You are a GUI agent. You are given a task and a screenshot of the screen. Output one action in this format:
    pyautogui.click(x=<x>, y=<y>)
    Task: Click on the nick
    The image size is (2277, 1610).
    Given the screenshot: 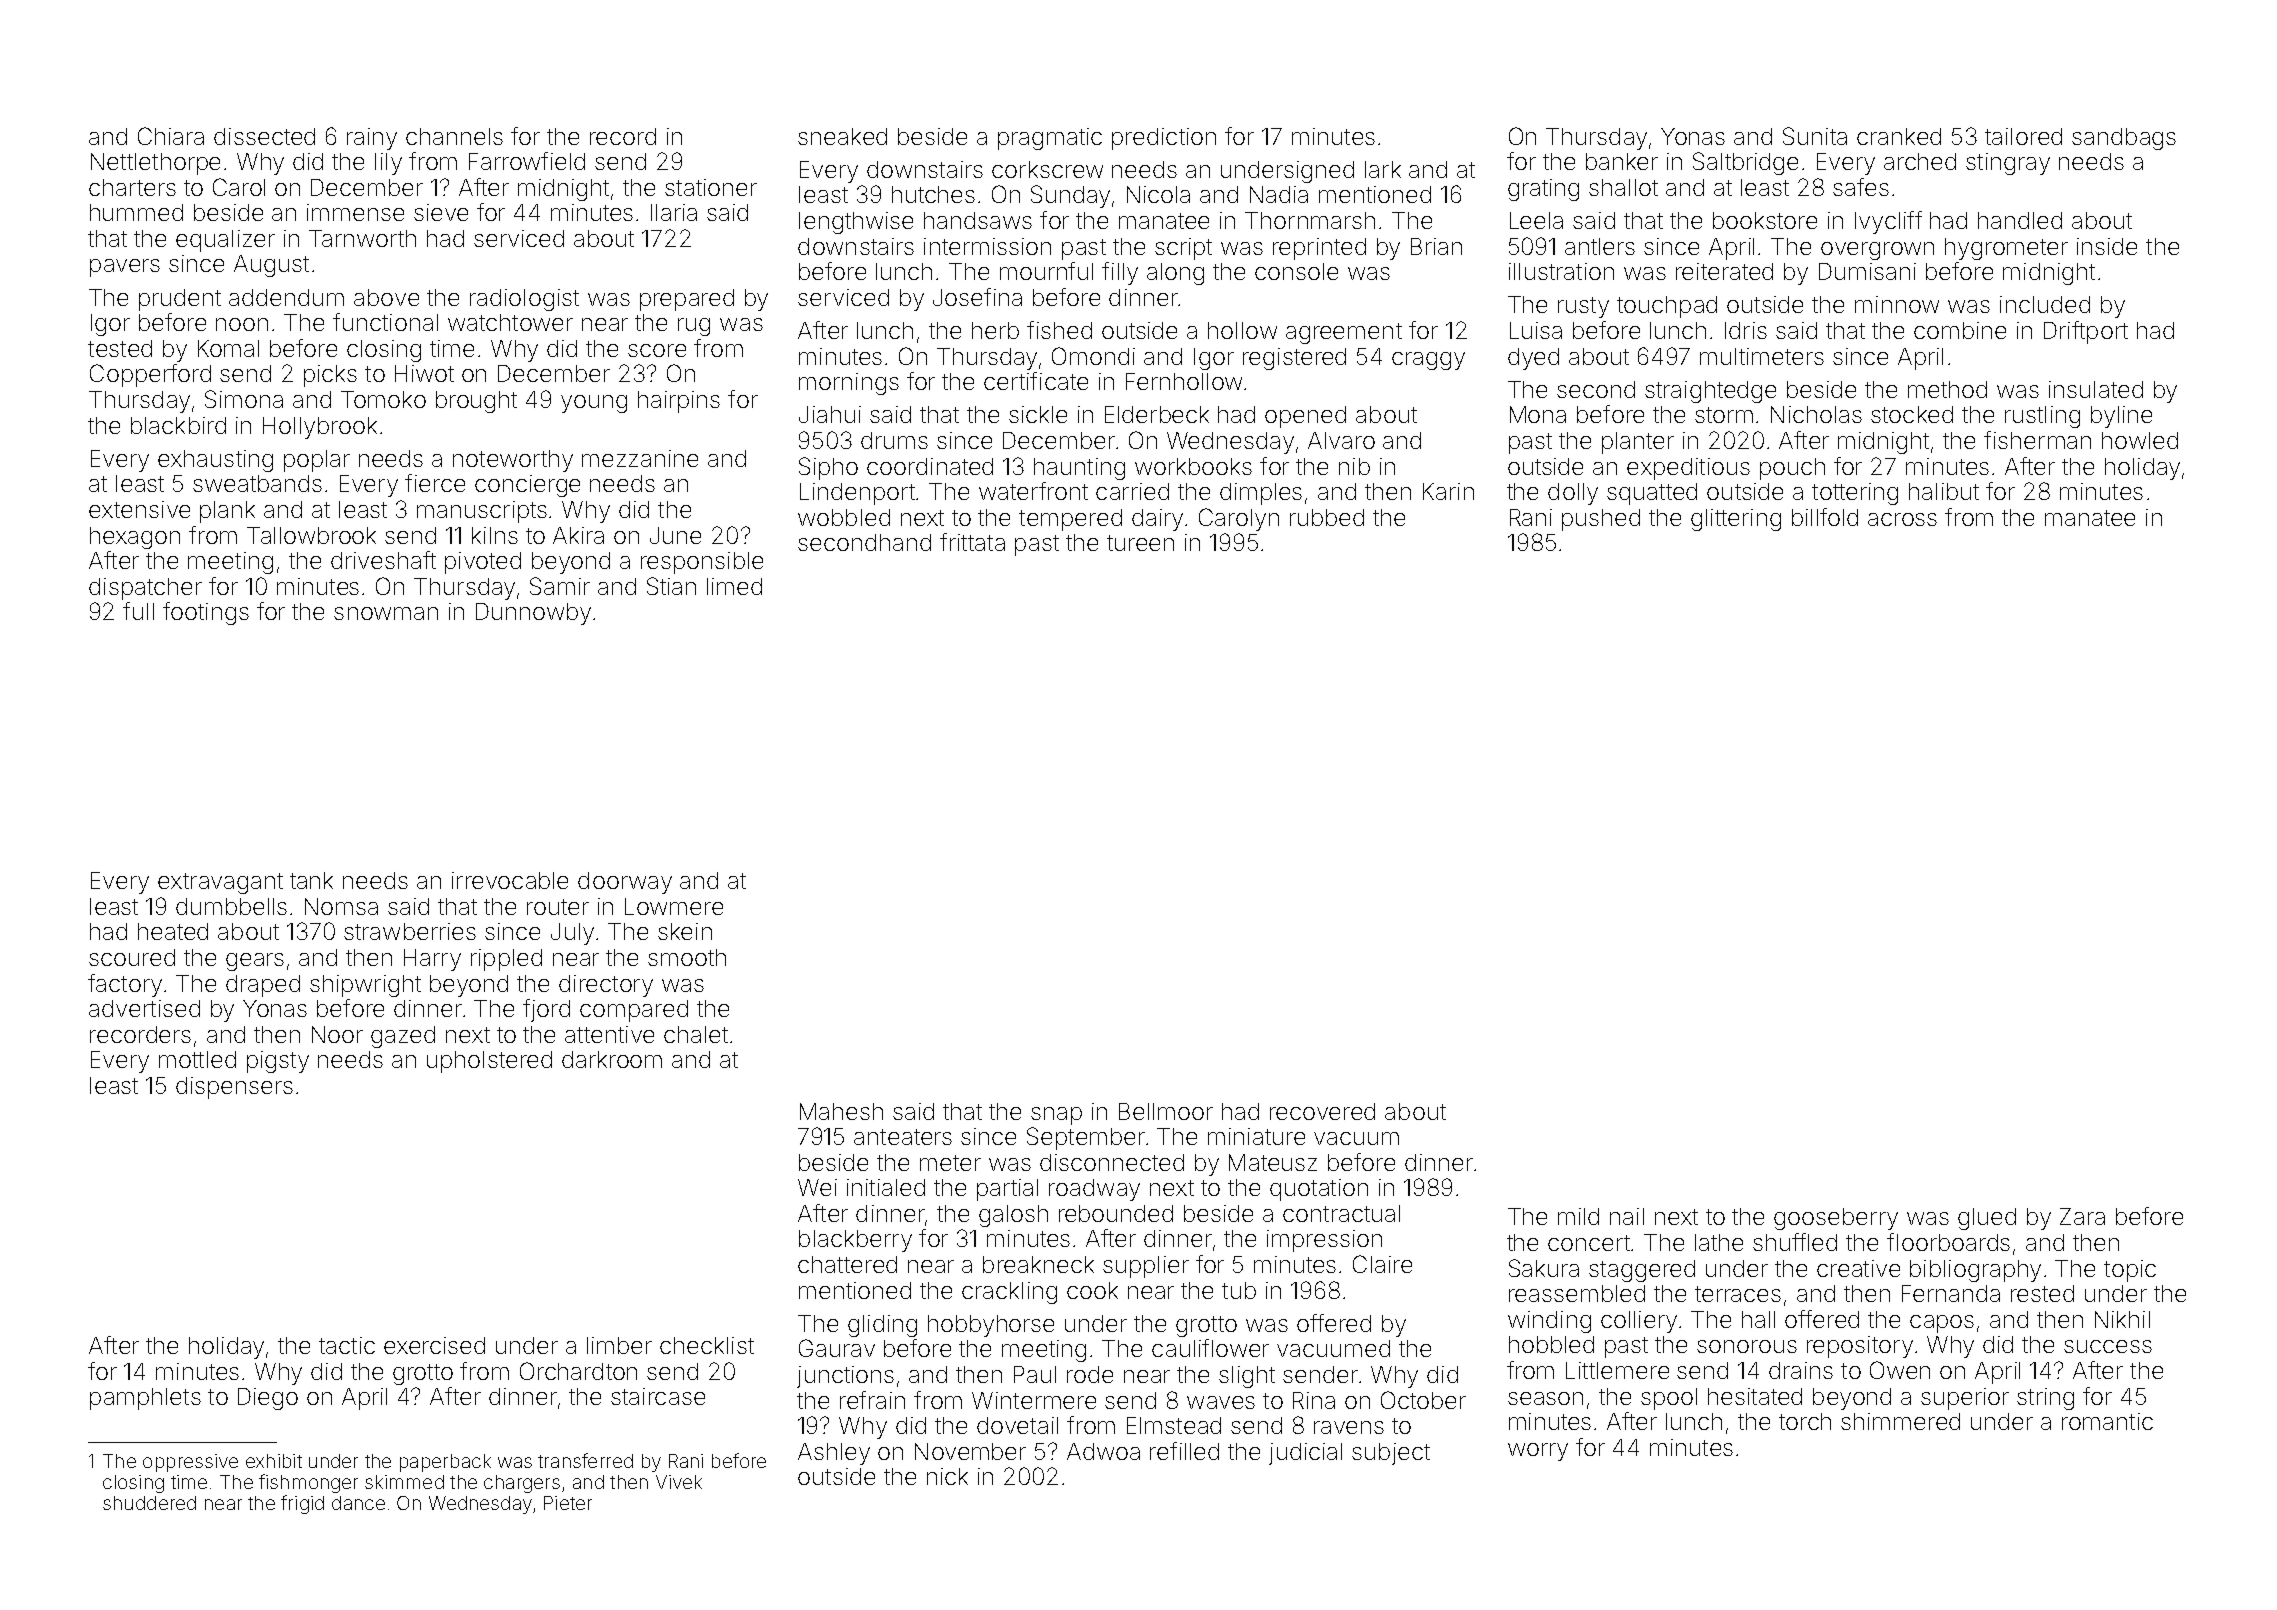 What is the action you would take?
    pyautogui.click(x=947, y=1476)
